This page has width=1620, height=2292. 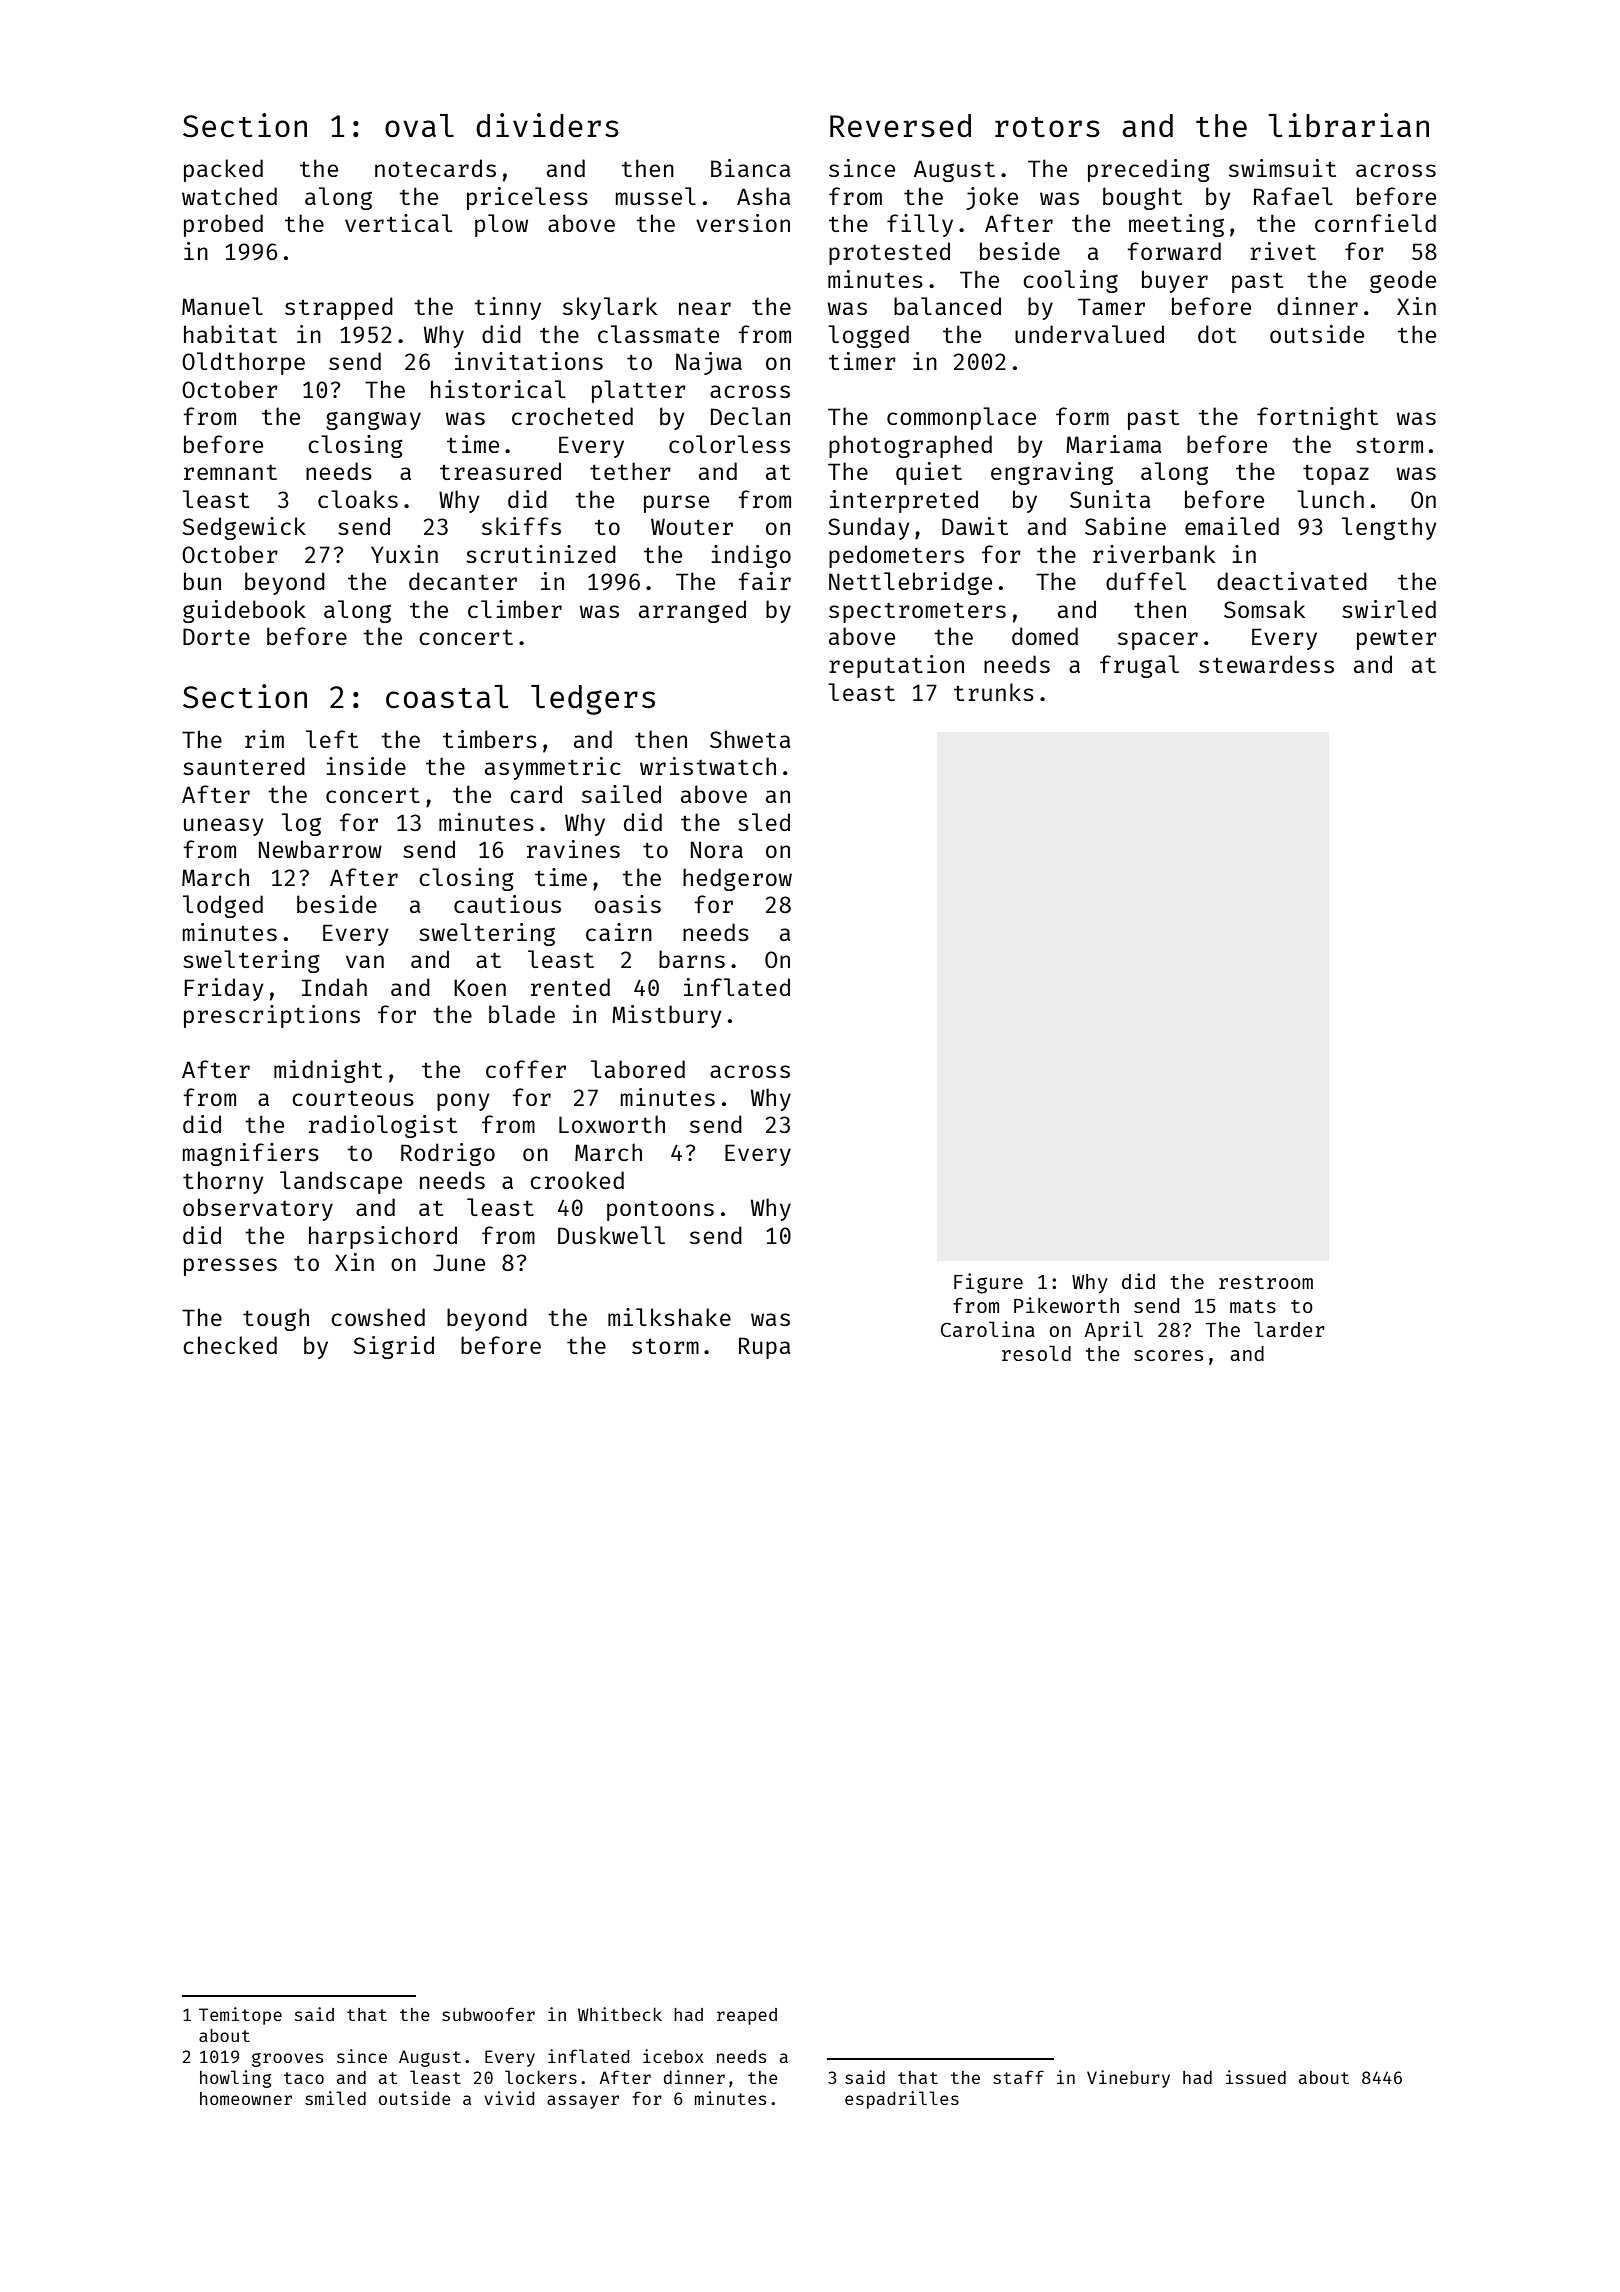 What do you see at coordinates (216, 636) in the page?
I see `Dorte` at bounding box center [216, 636].
